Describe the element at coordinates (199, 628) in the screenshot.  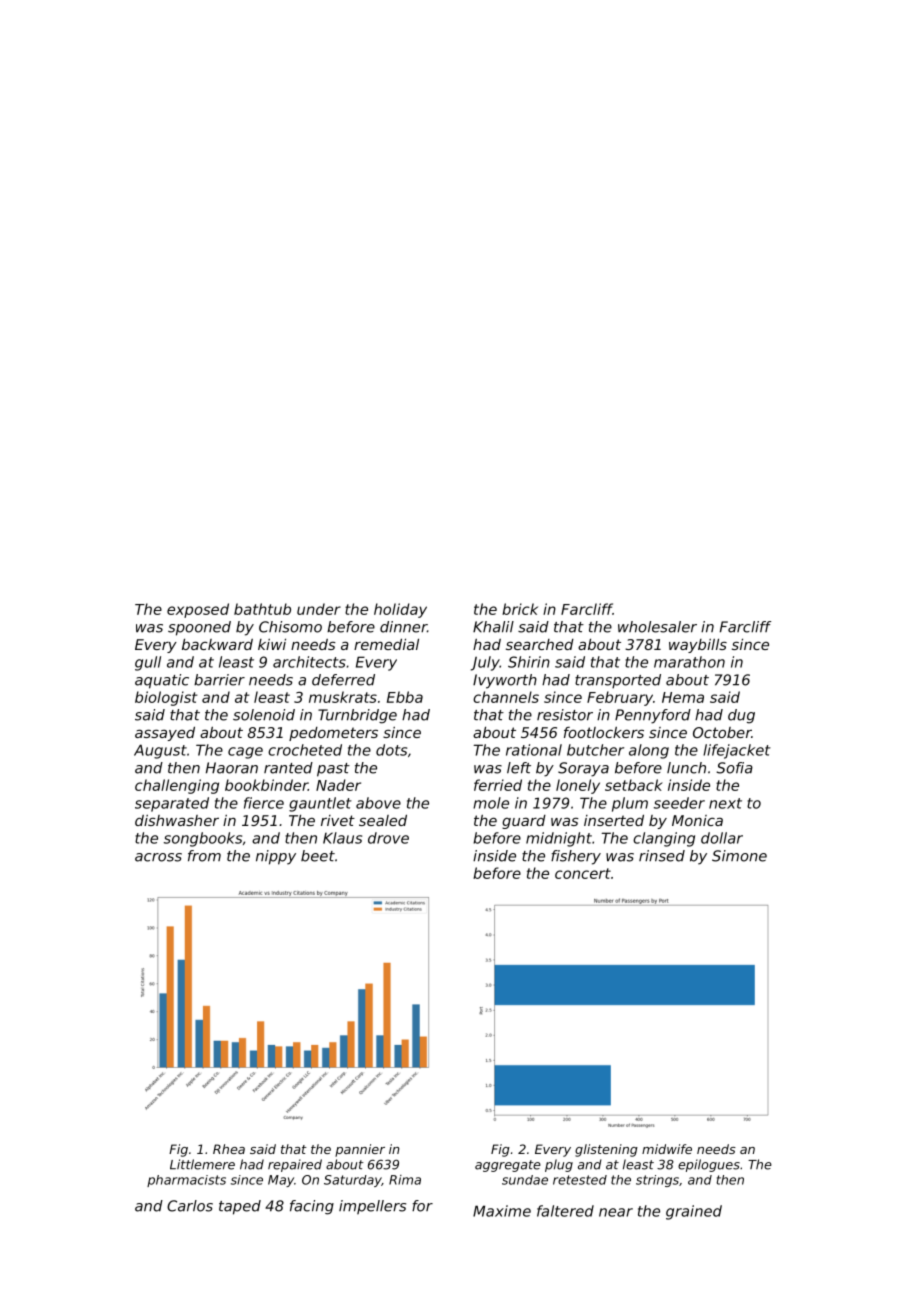
I see `spooned` at that location.
